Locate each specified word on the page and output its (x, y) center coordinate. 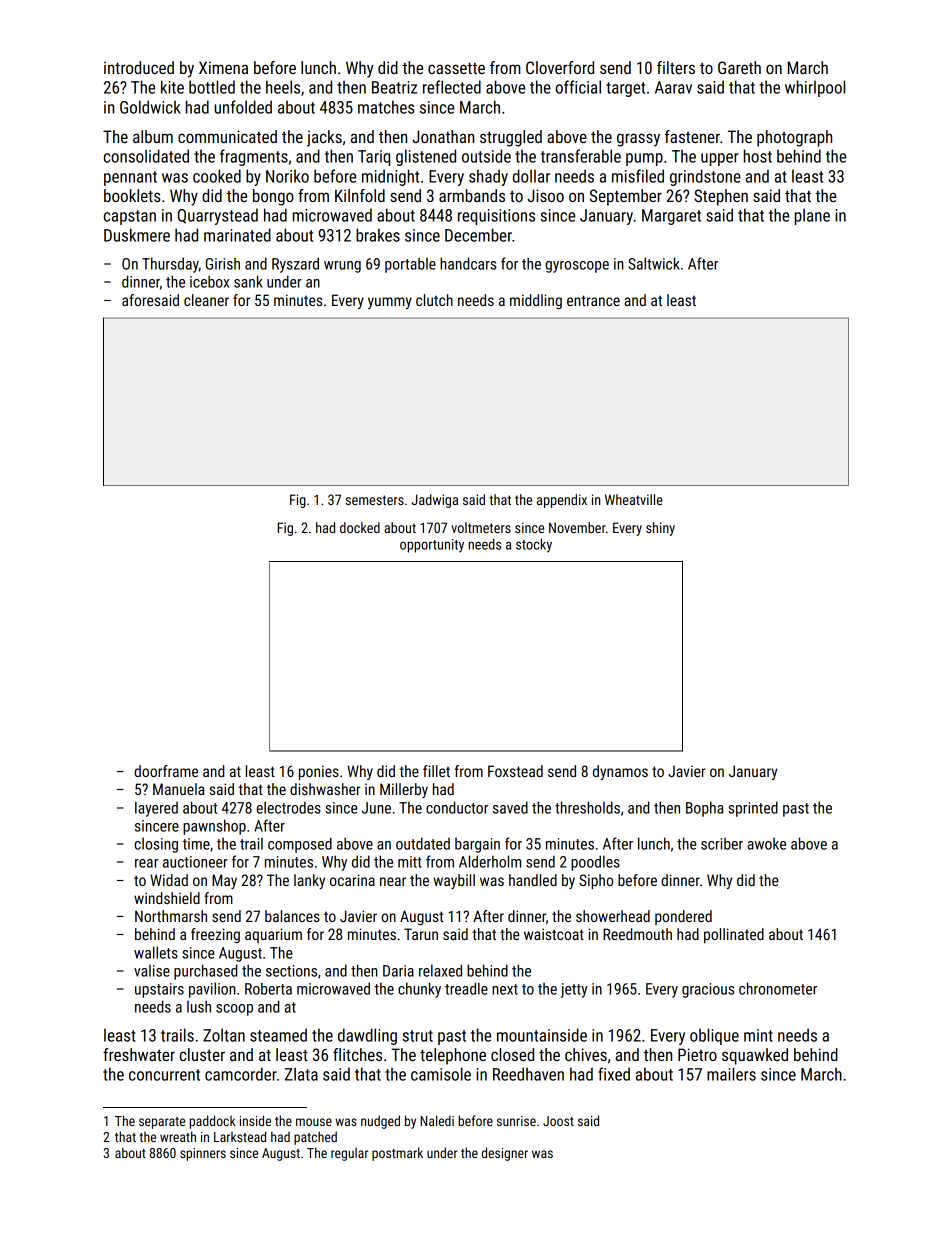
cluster (202, 1054)
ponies (319, 772)
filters (676, 67)
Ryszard (295, 265)
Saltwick (654, 263)
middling (536, 301)
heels (283, 87)
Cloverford (560, 67)
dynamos (620, 772)
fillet (436, 771)
